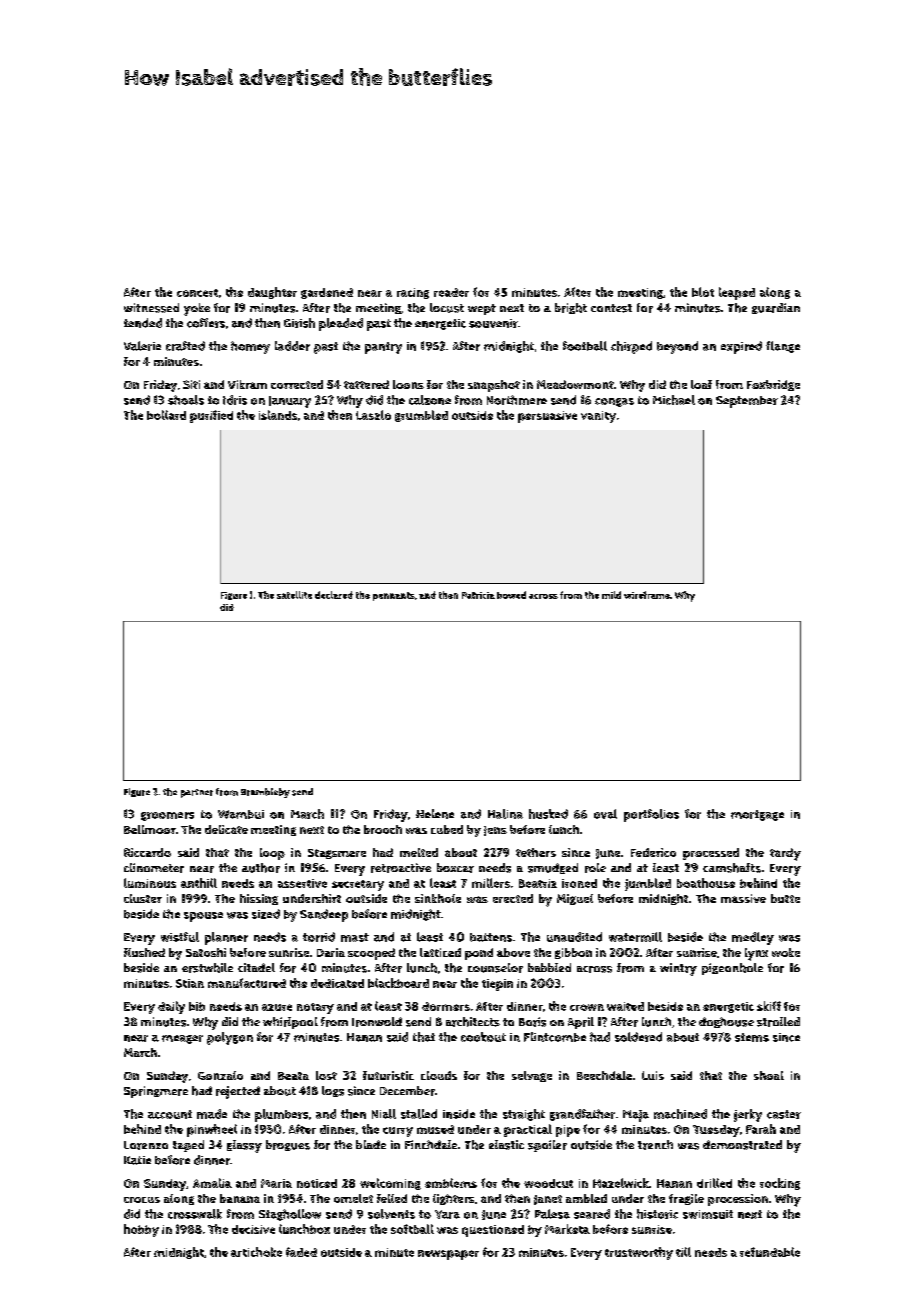 This screenshot has width=924, height=1308. What do you see at coordinates (435, 814) in the screenshot?
I see `Helene` at bounding box center [435, 814].
